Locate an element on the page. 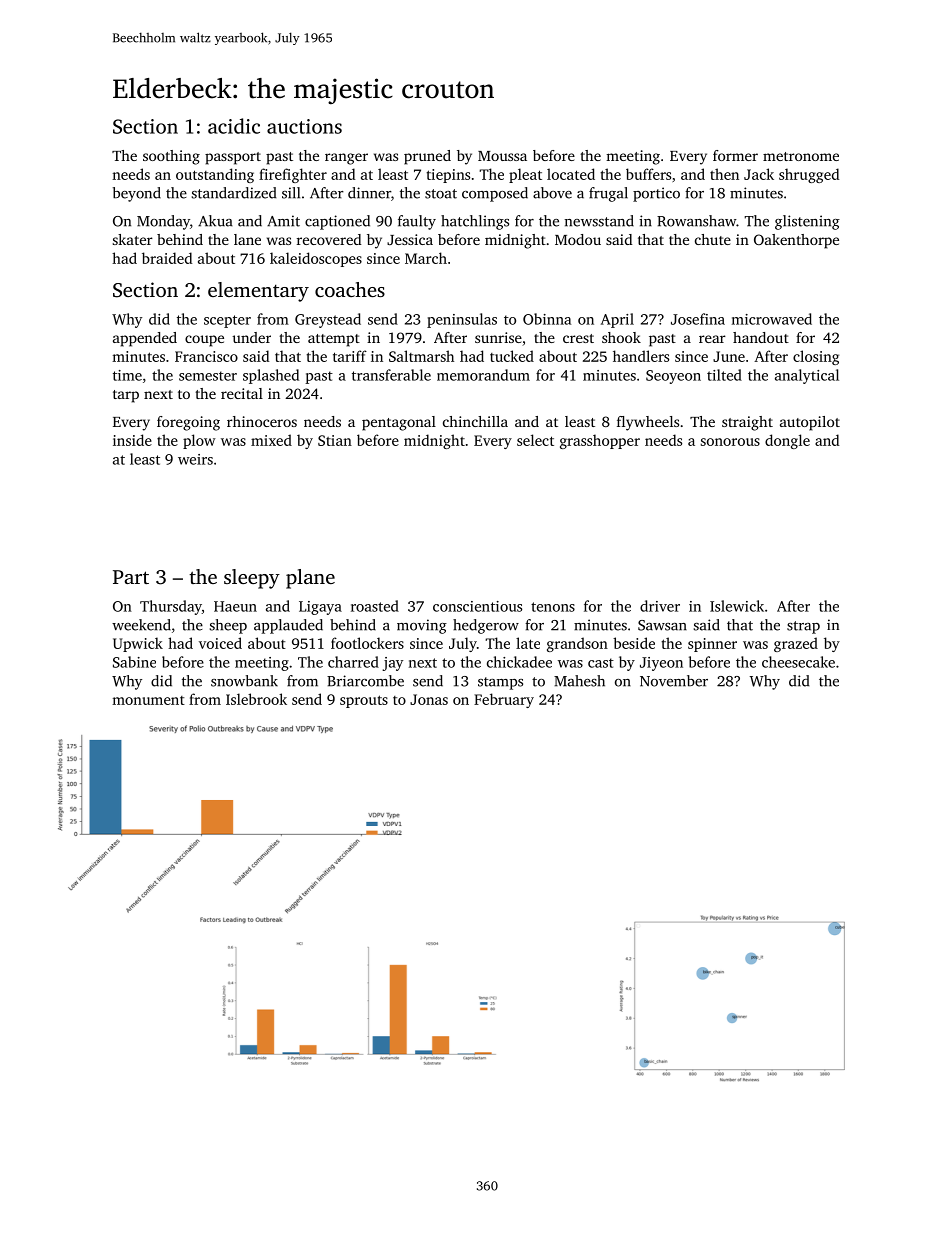 The width and height of the image is (952, 1233). Greystead is located at coordinates (328, 320).
